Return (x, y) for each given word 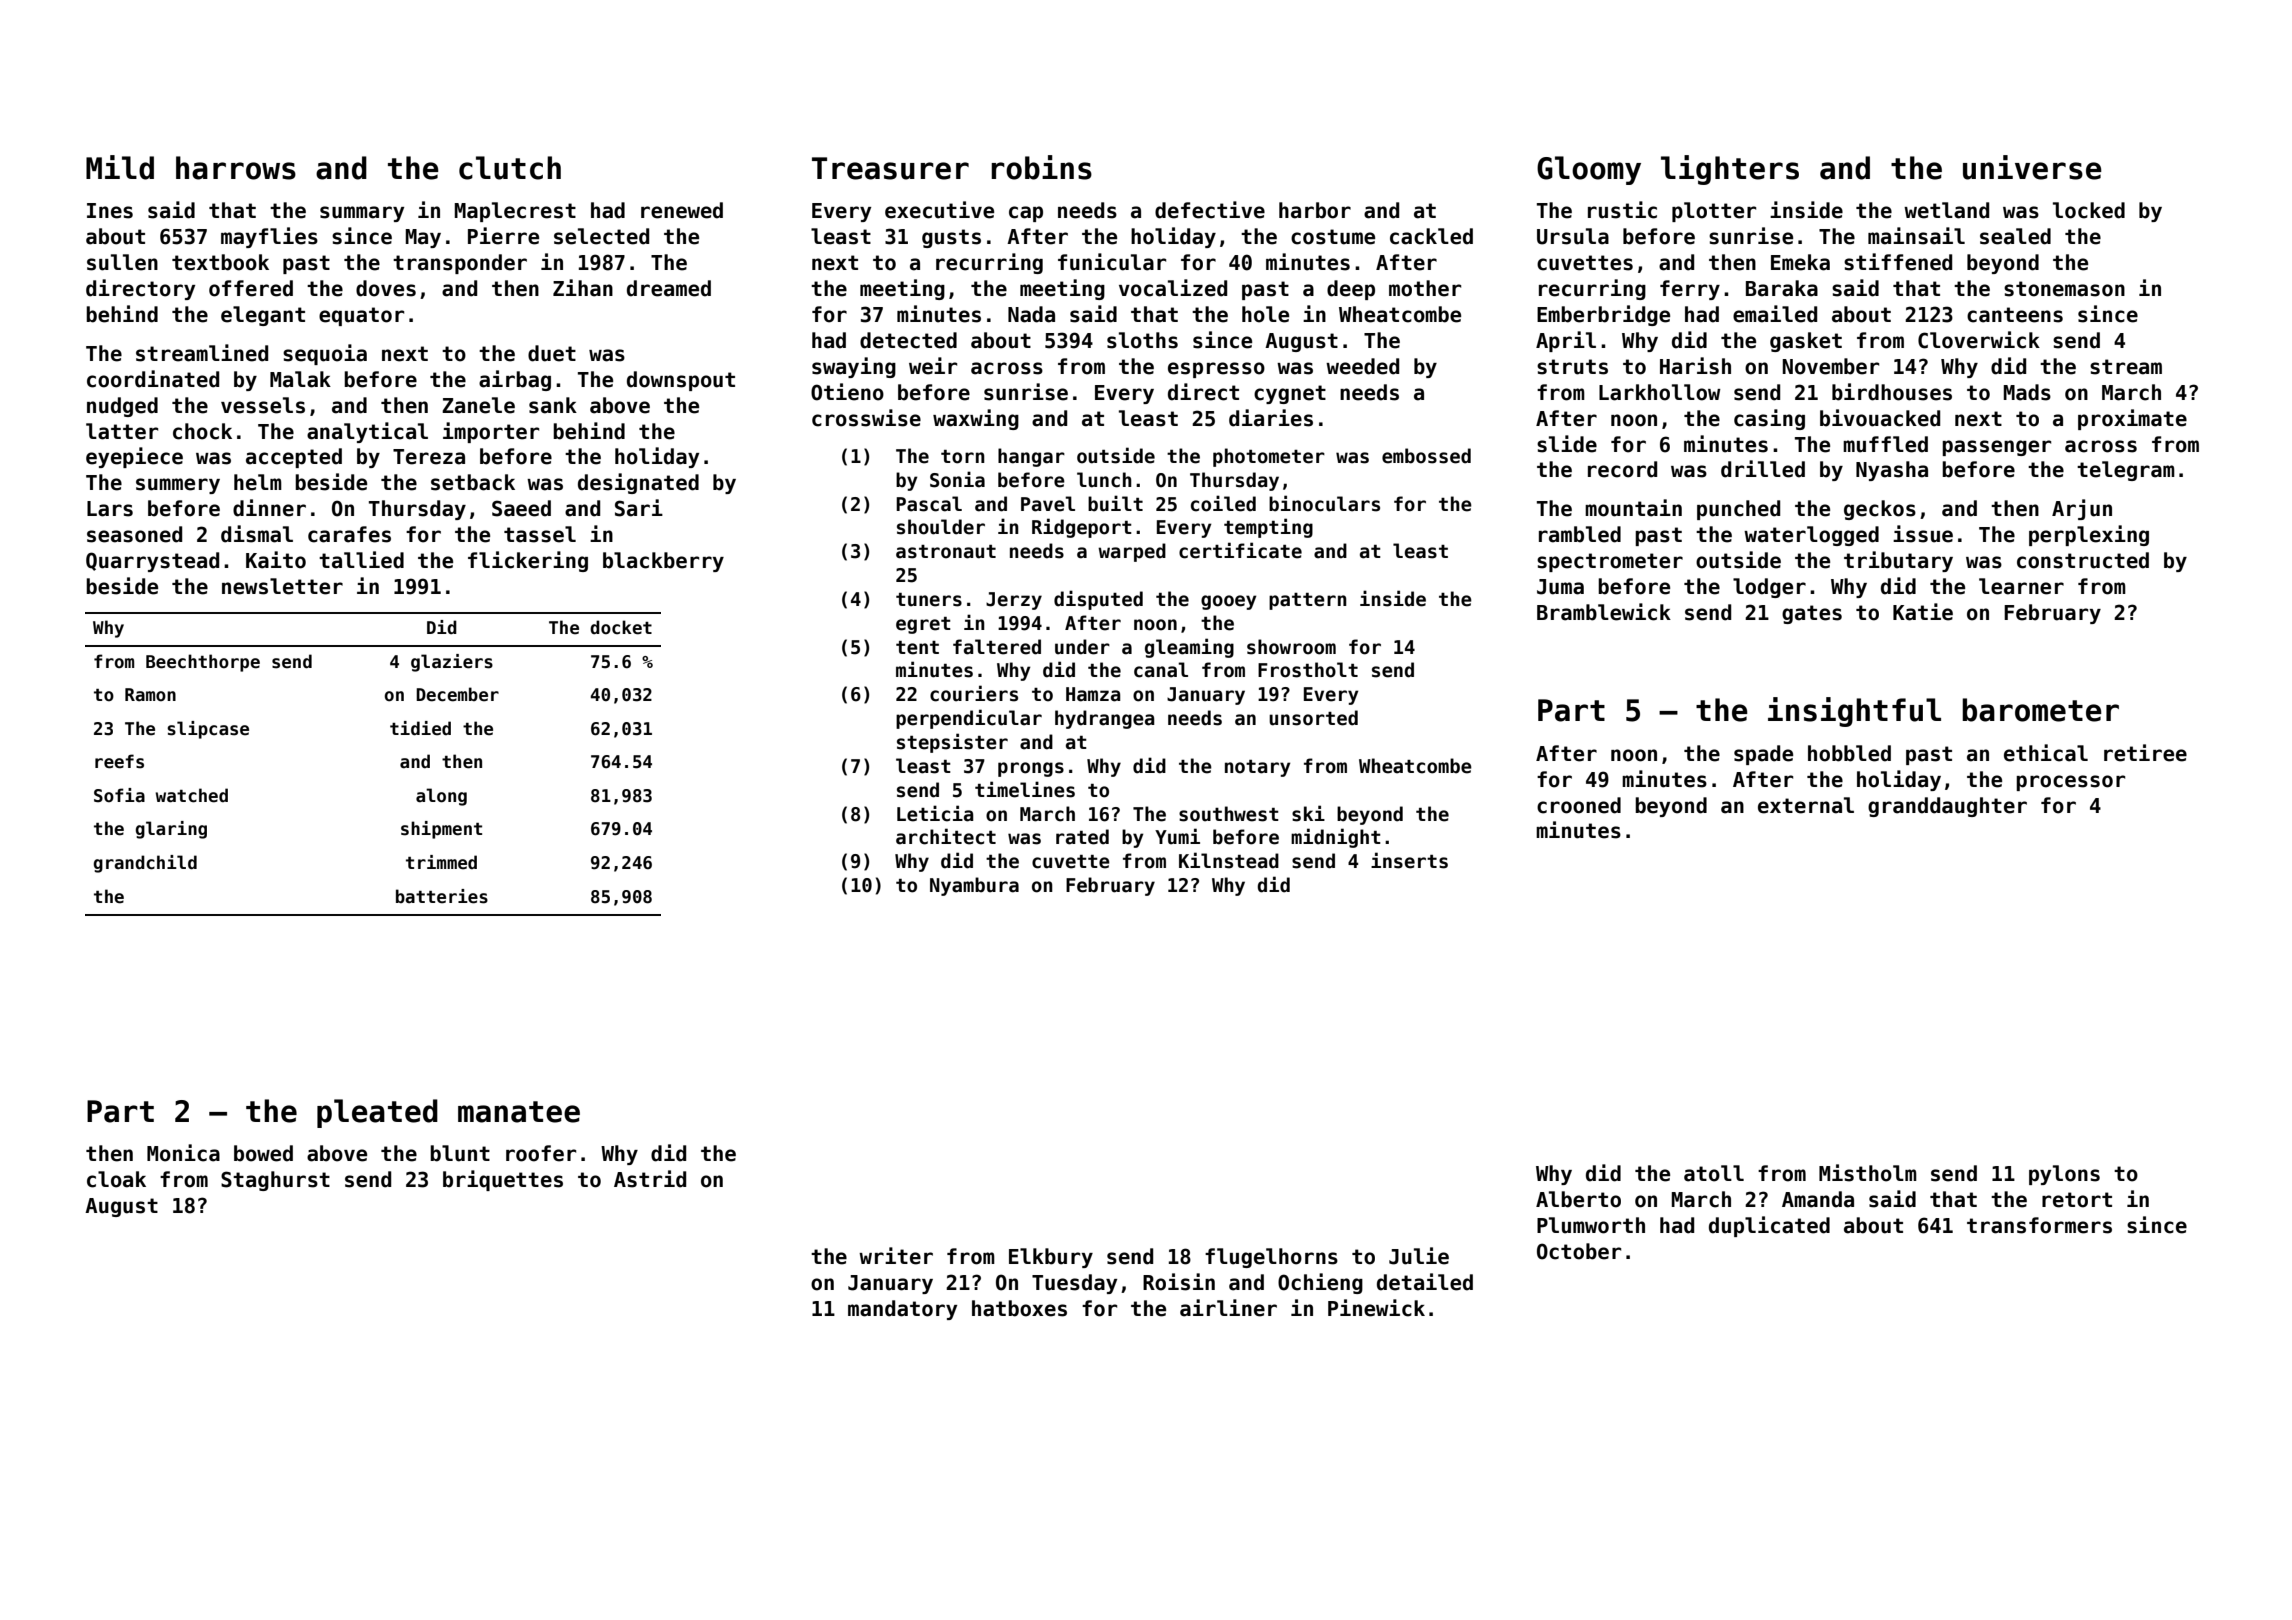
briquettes (503, 1180)
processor (2070, 783)
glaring (171, 830)
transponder (460, 264)
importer (491, 432)
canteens (2015, 315)
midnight (1336, 838)
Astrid (650, 1179)
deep (1351, 290)
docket (621, 627)
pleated (377, 1113)
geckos (1880, 510)
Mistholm (1868, 1173)
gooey (1229, 602)
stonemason (2064, 289)
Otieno (847, 392)
